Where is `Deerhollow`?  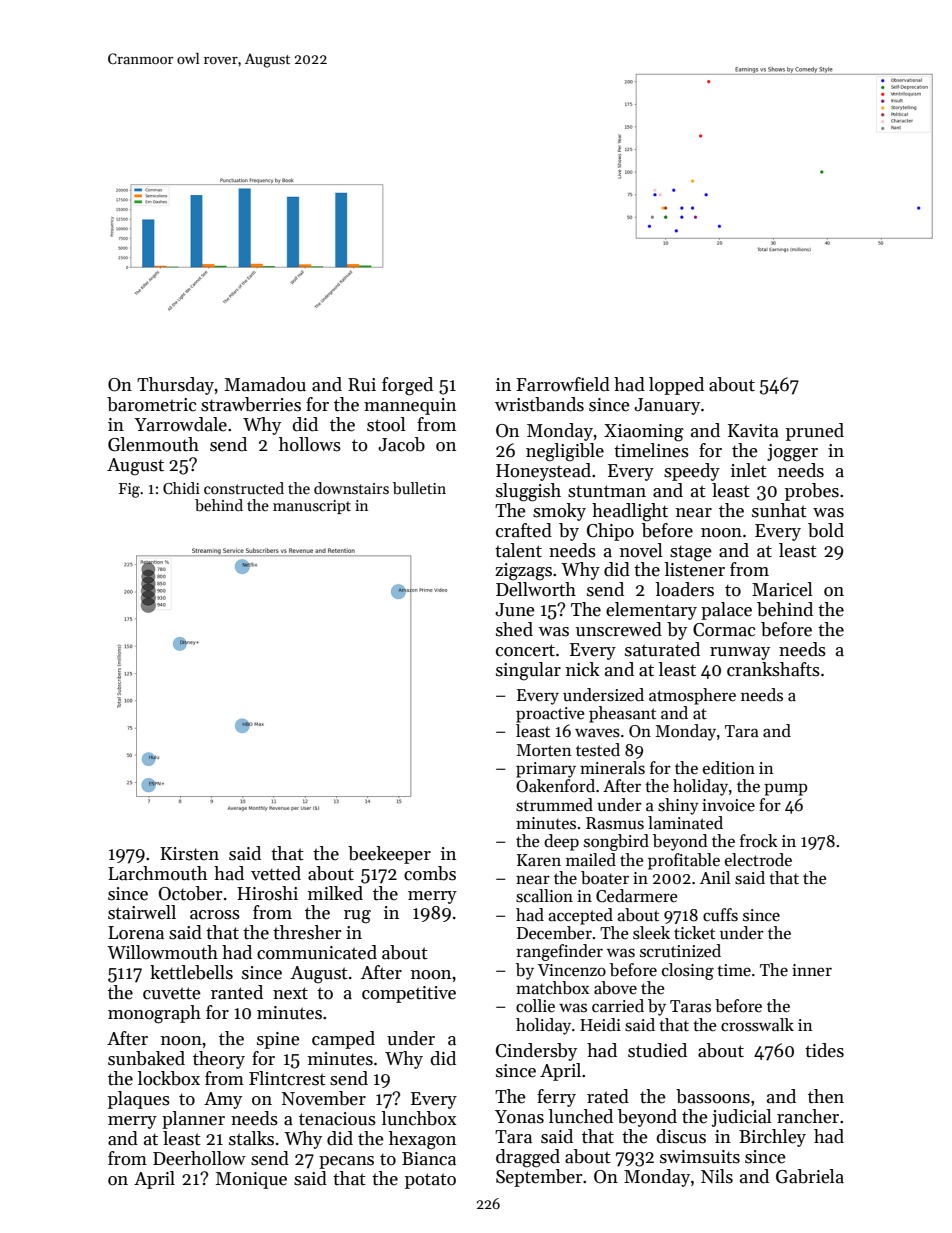 Deerhollow is located at coordinates (199, 1158).
